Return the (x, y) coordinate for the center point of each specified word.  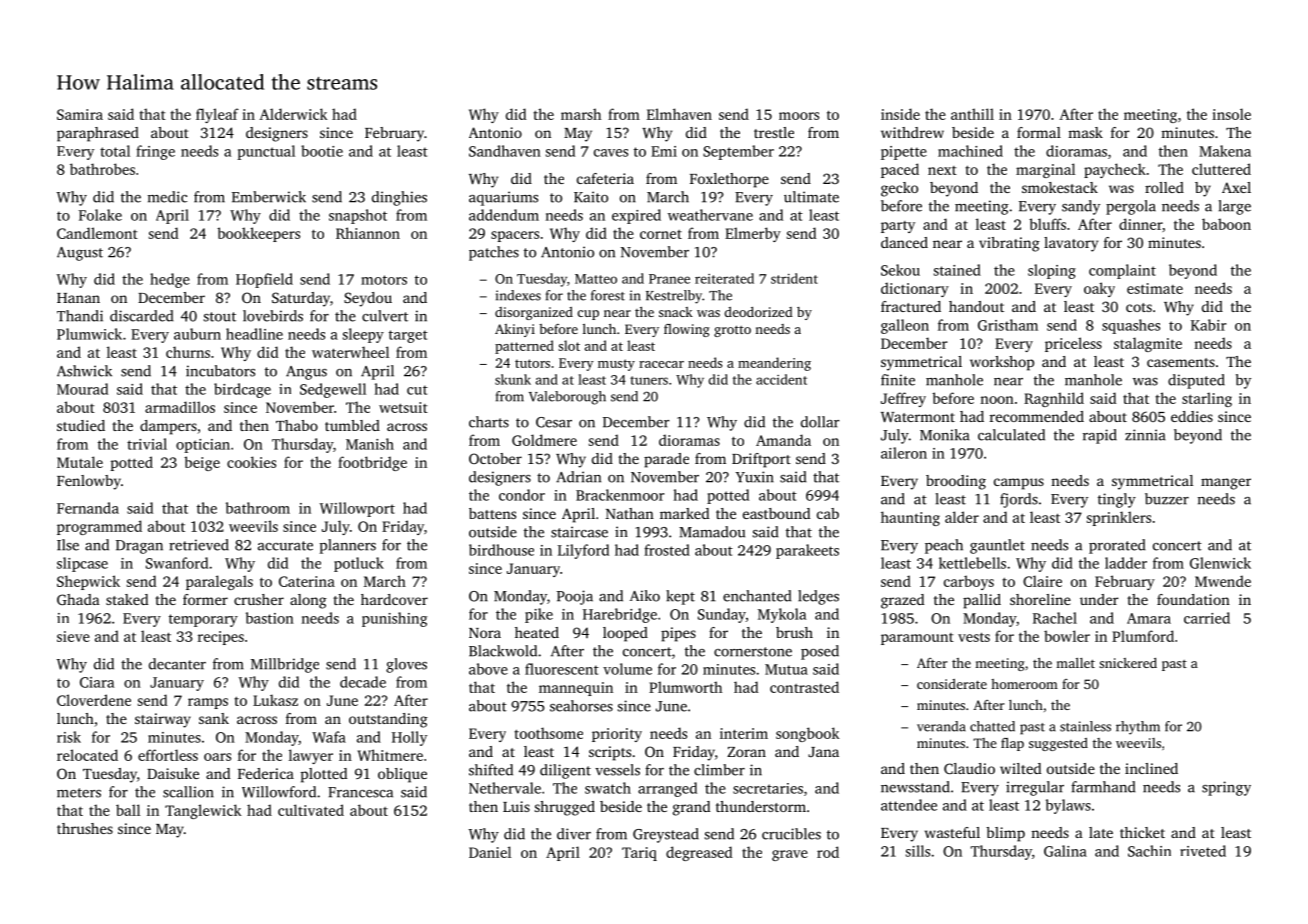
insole (1231, 114)
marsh (581, 114)
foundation (1193, 599)
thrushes (85, 828)
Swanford (177, 563)
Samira (80, 114)
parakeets (807, 551)
